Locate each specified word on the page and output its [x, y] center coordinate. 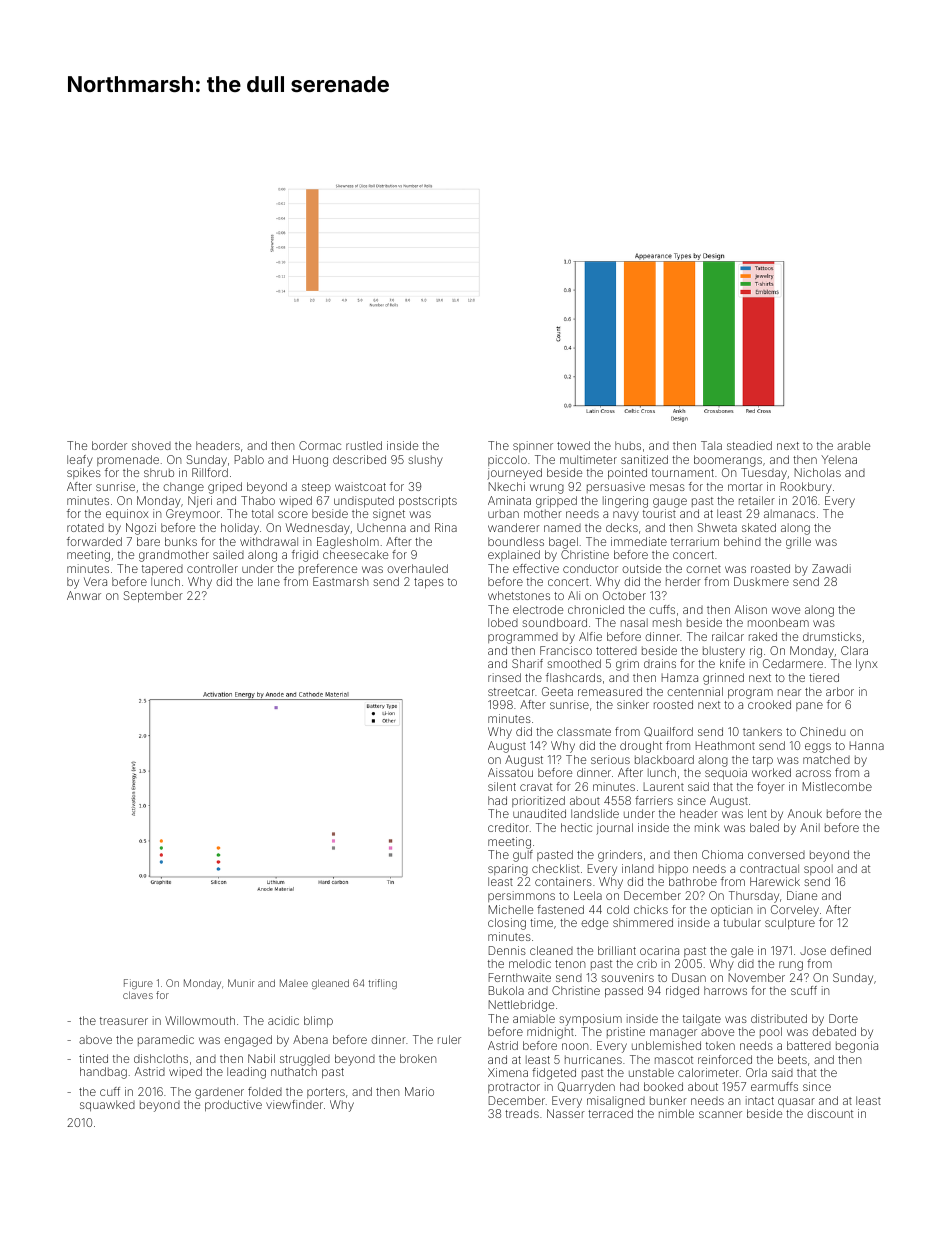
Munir [241, 983]
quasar [796, 1103]
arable [853, 445]
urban [503, 513]
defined [850, 950]
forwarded [94, 541]
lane [269, 581]
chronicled [596, 609]
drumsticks [832, 636]
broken [418, 1058]
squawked [107, 1105]
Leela [588, 895]
